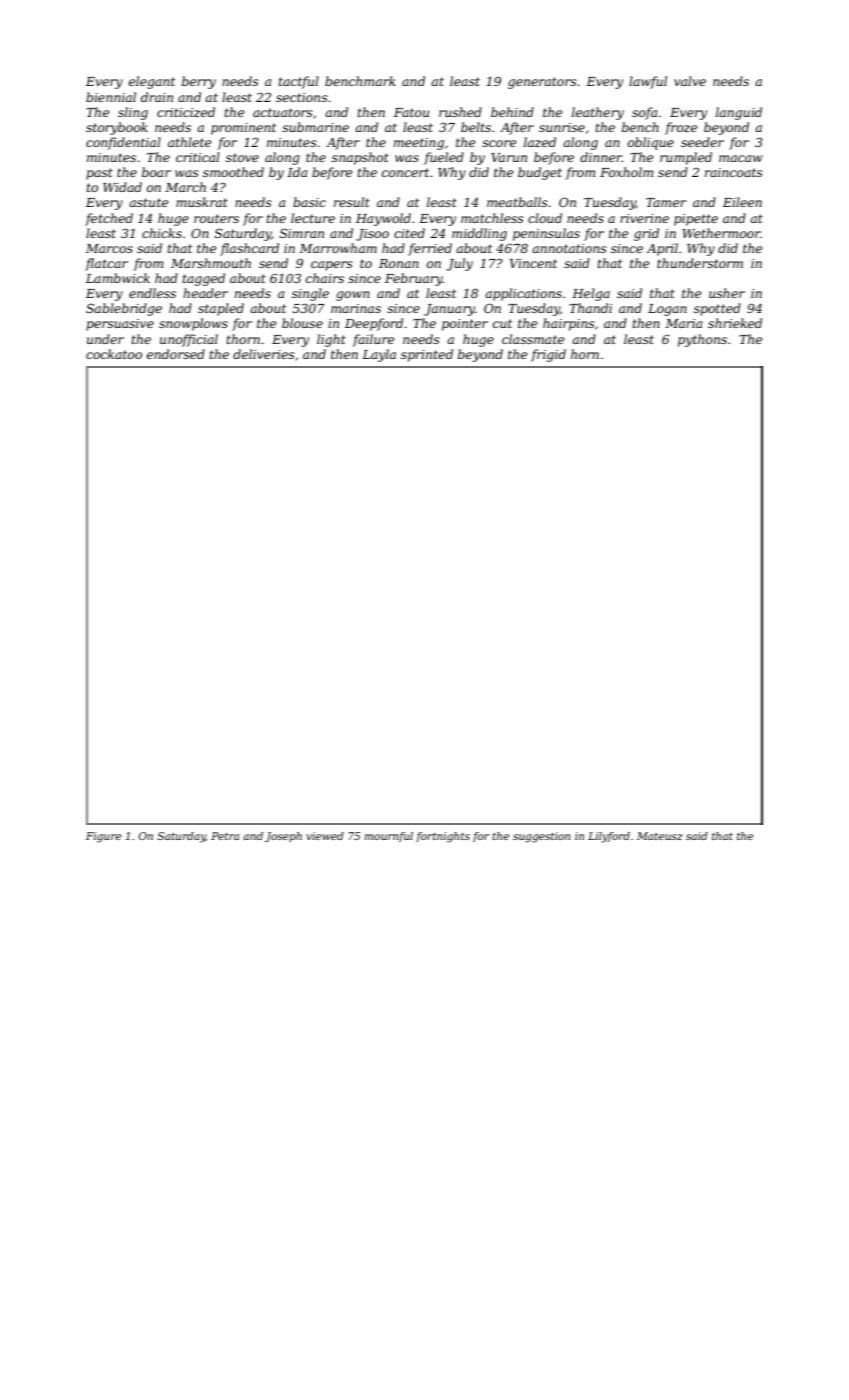 The width and height of the page is (849, 1400). Describe the element at coordinates (414, 279) in the page. I see `February` at that location.
